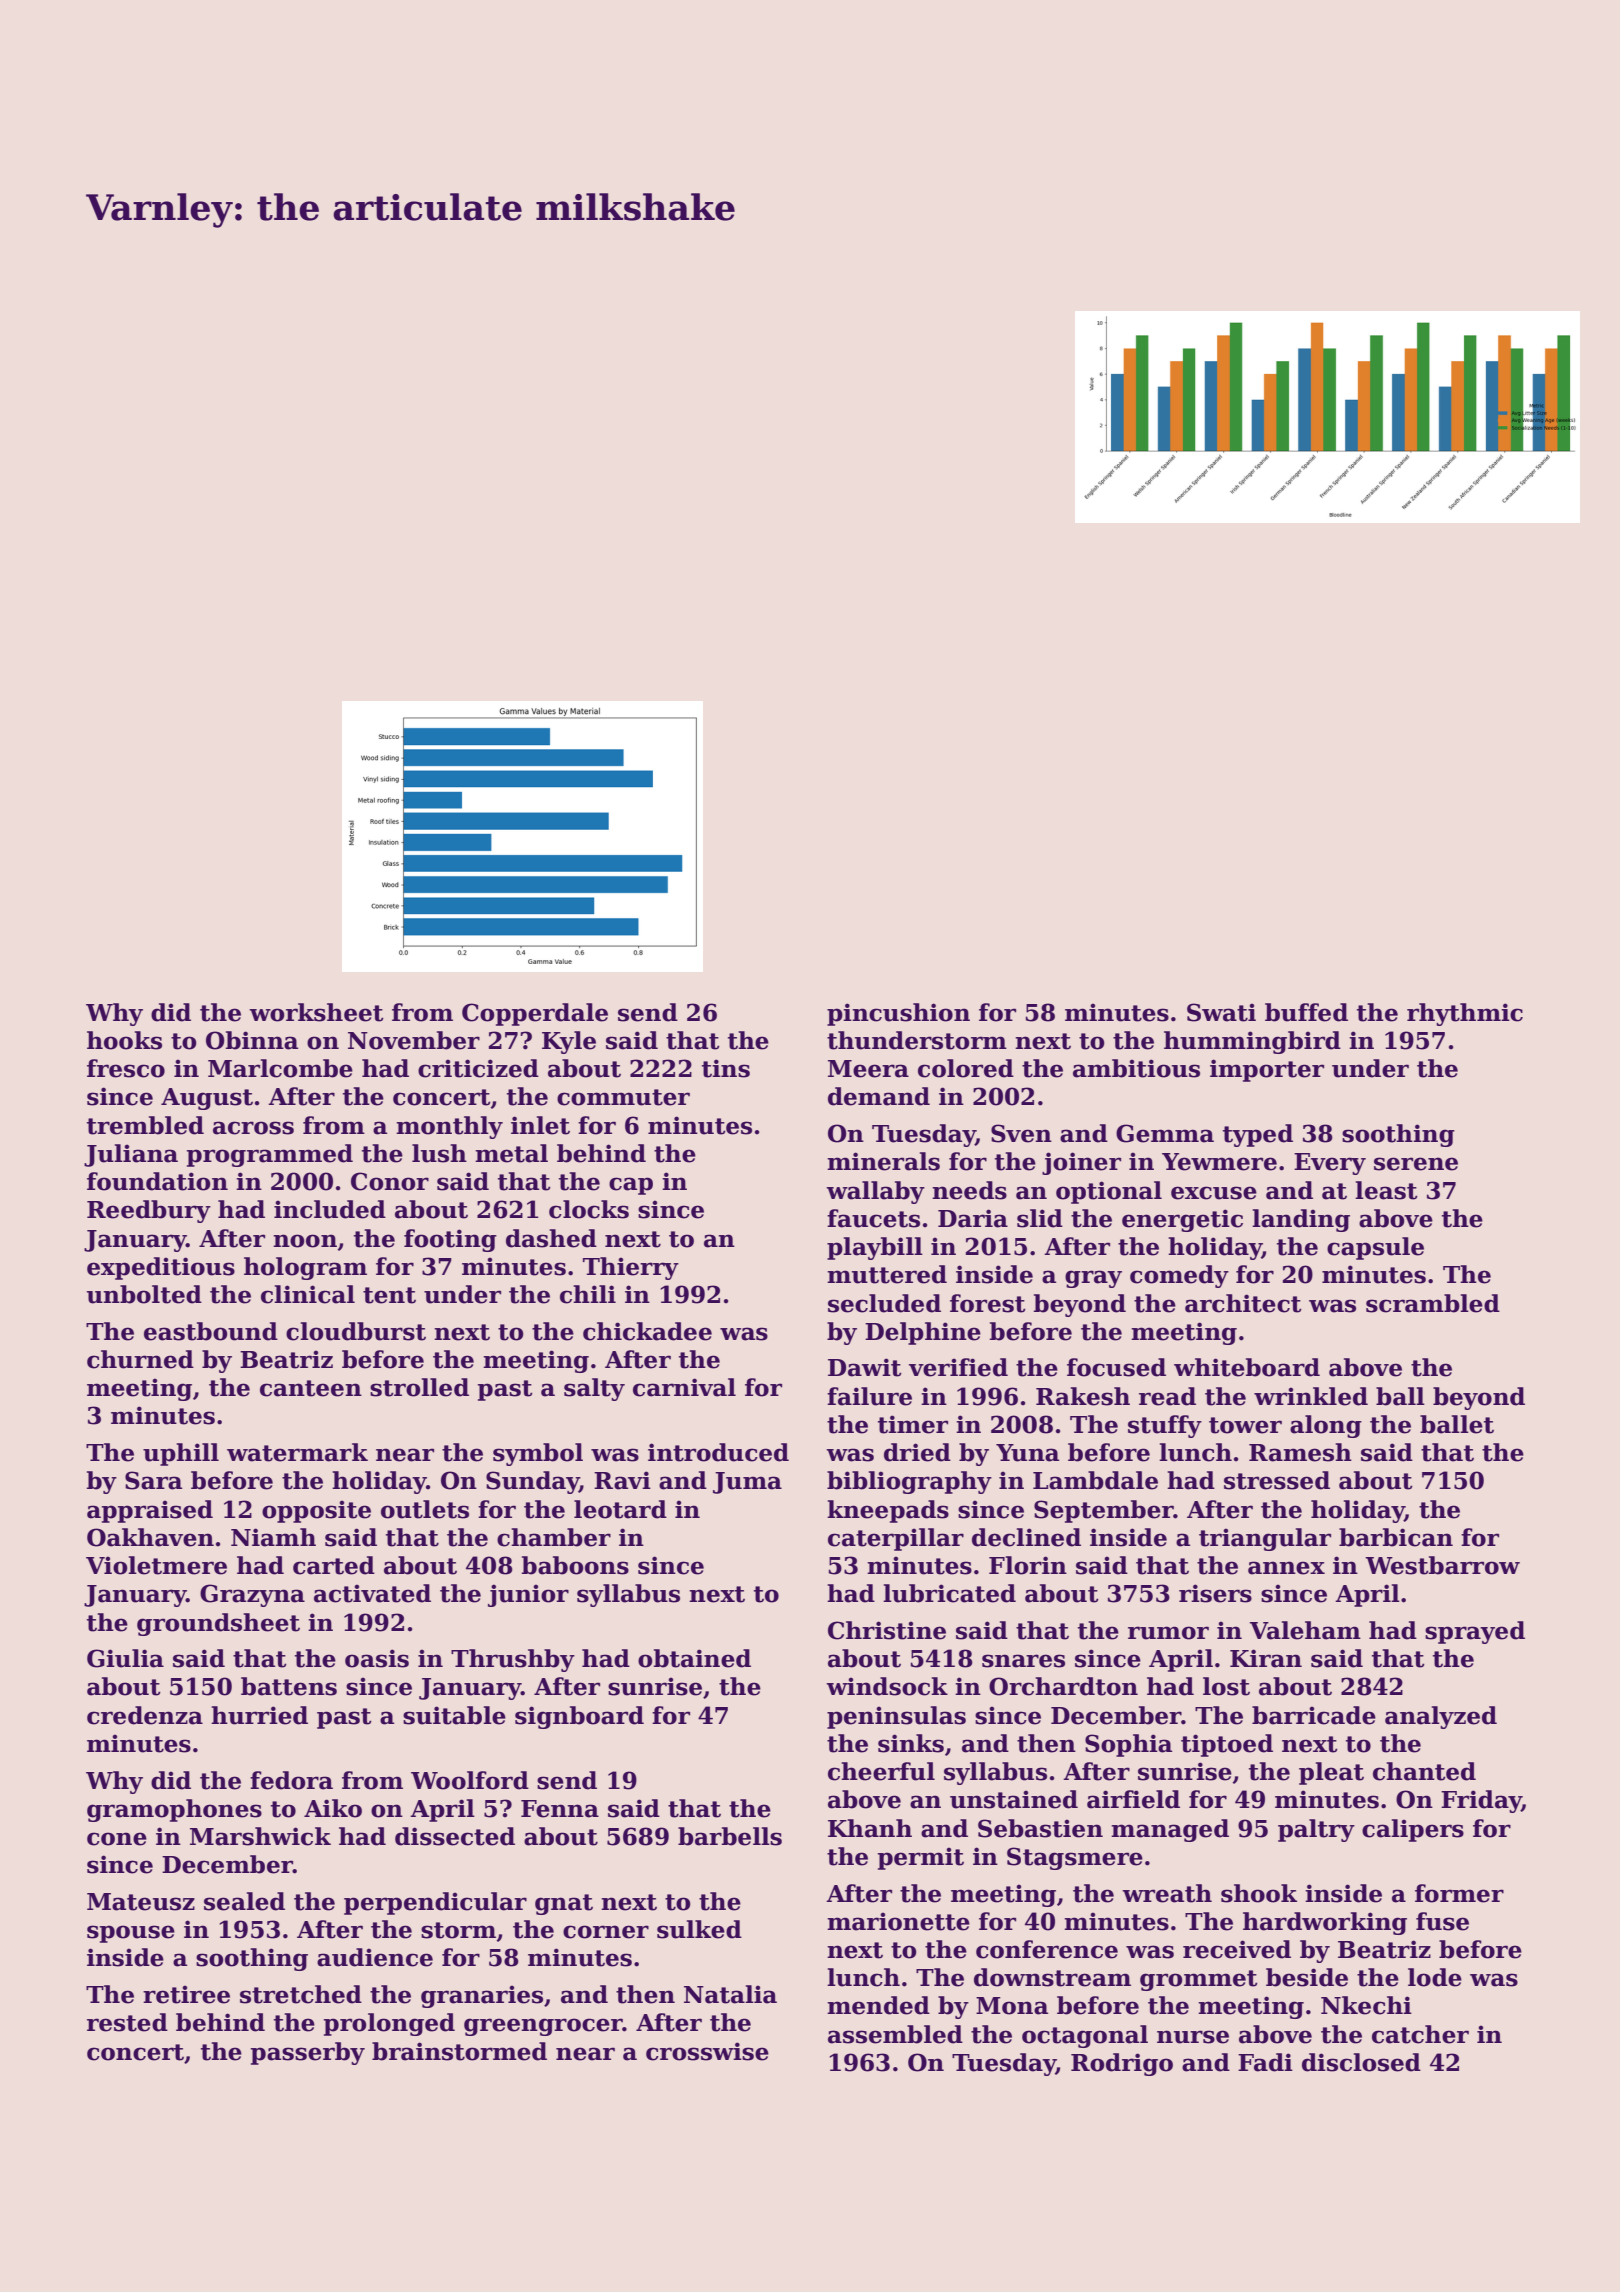  Describe the element at coordinates (145, 1715) in the screenshot. I see `credenza` at that location.
